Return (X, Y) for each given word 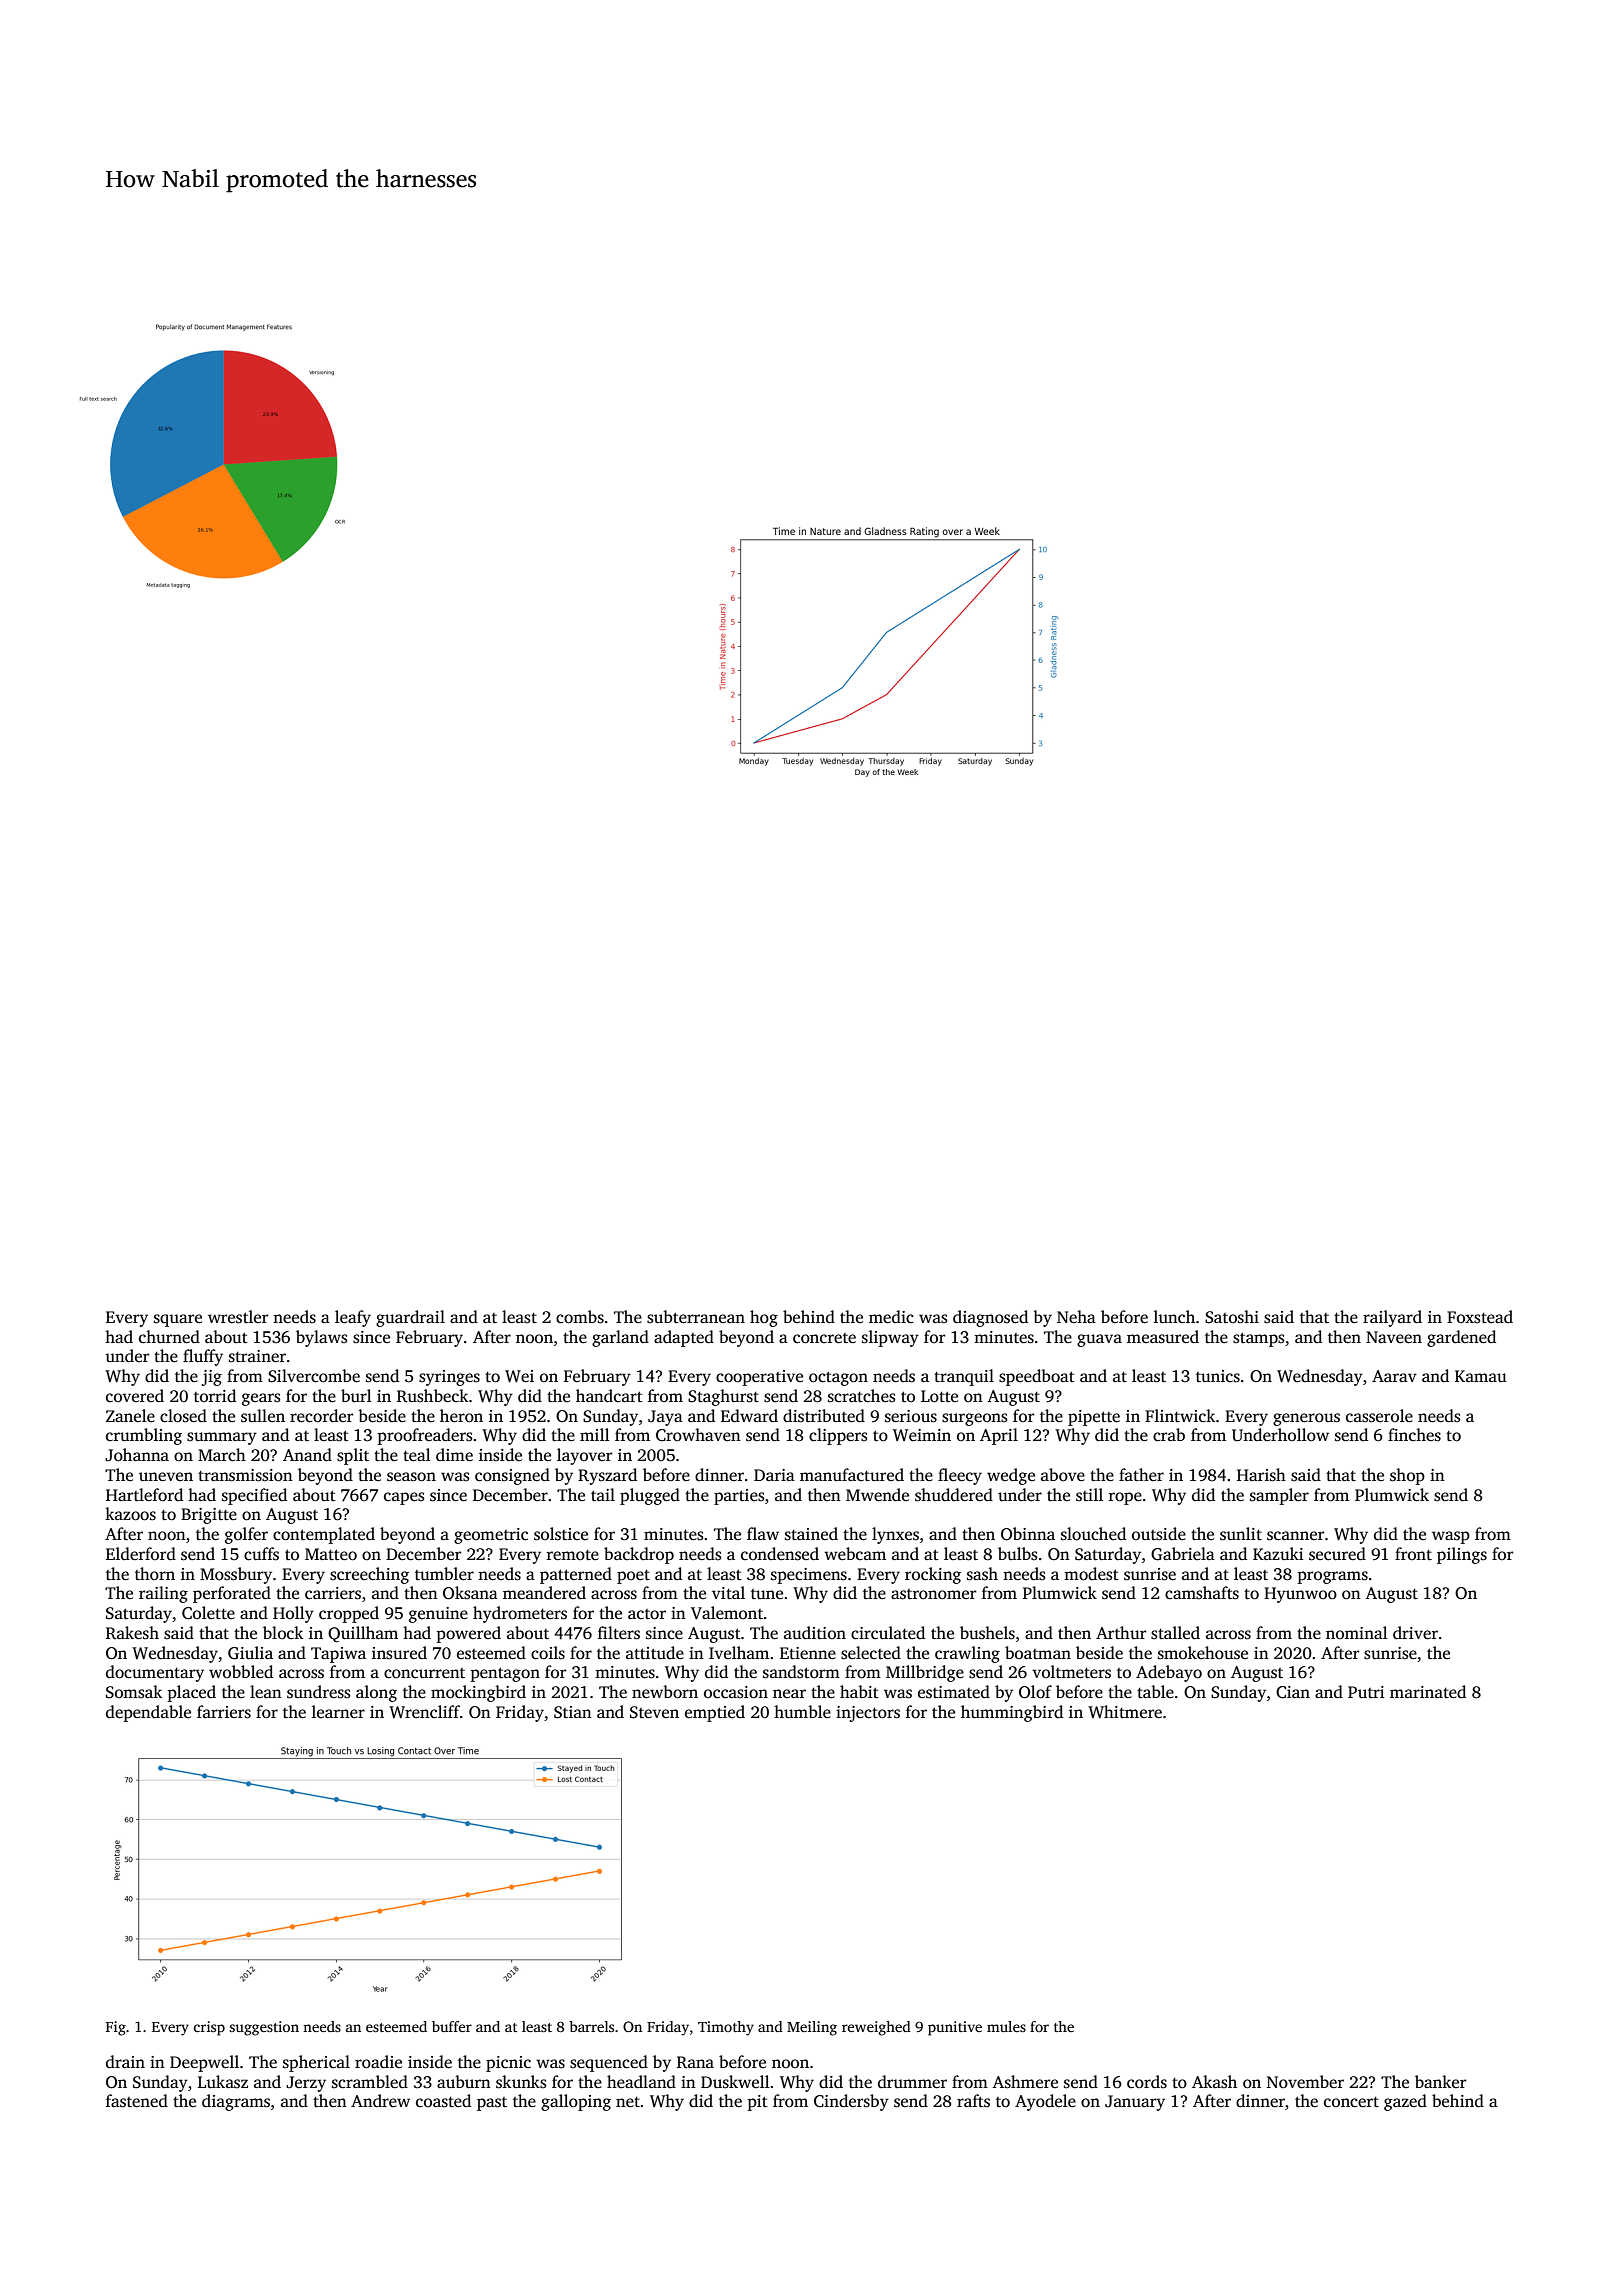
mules (1006, 2026)
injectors (868, 1714)
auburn (464, 2081)
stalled (1175, 1633)
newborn (665, 1692)
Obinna (1028, 1534)
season (411, 1477)
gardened (1461, 1338)
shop (1407, 1476)
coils (548, 1653)
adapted (684, 1338)
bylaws (322, 1338)
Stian (573, 1712)
